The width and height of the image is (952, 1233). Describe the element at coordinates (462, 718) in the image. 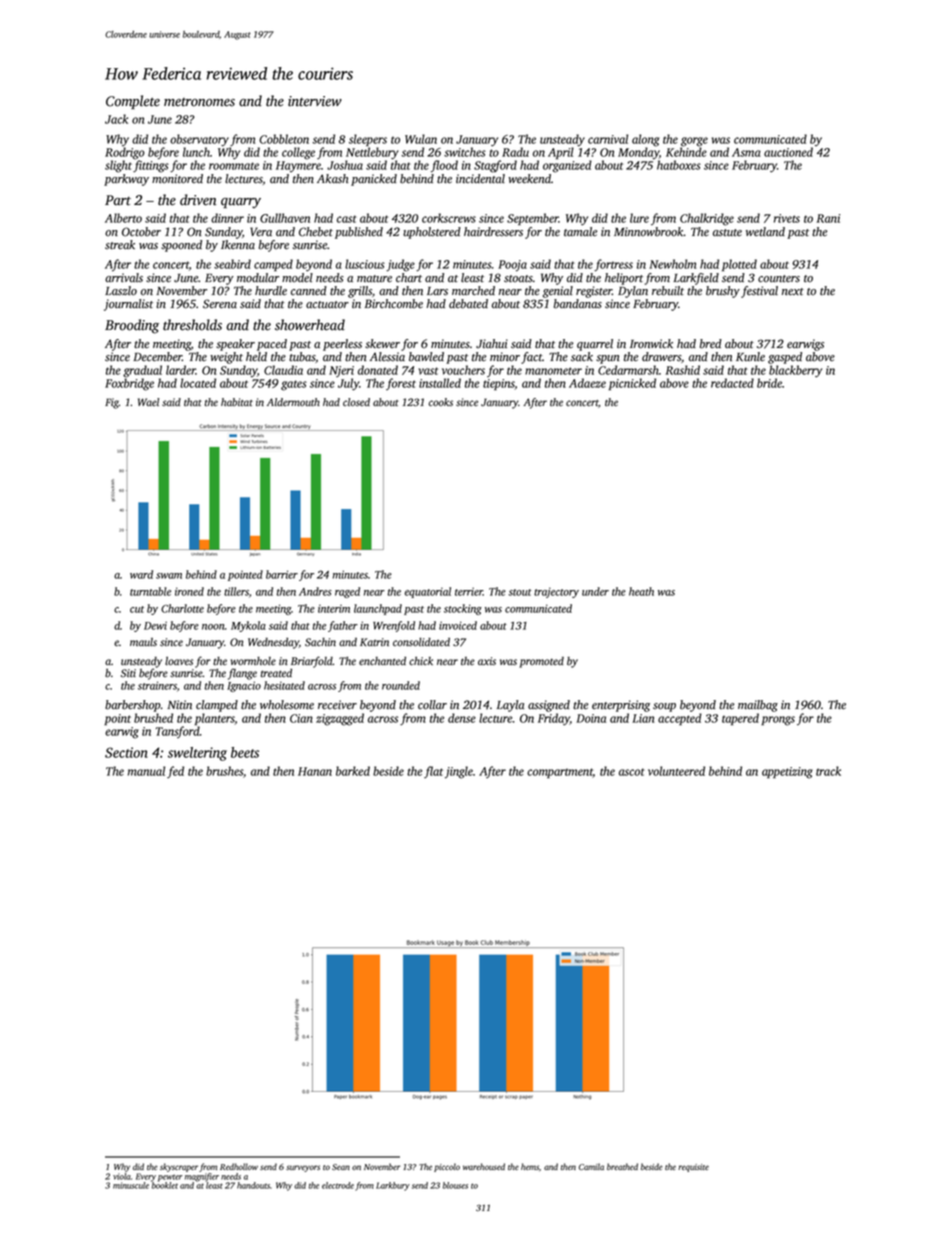

I see `dense` at that location.
